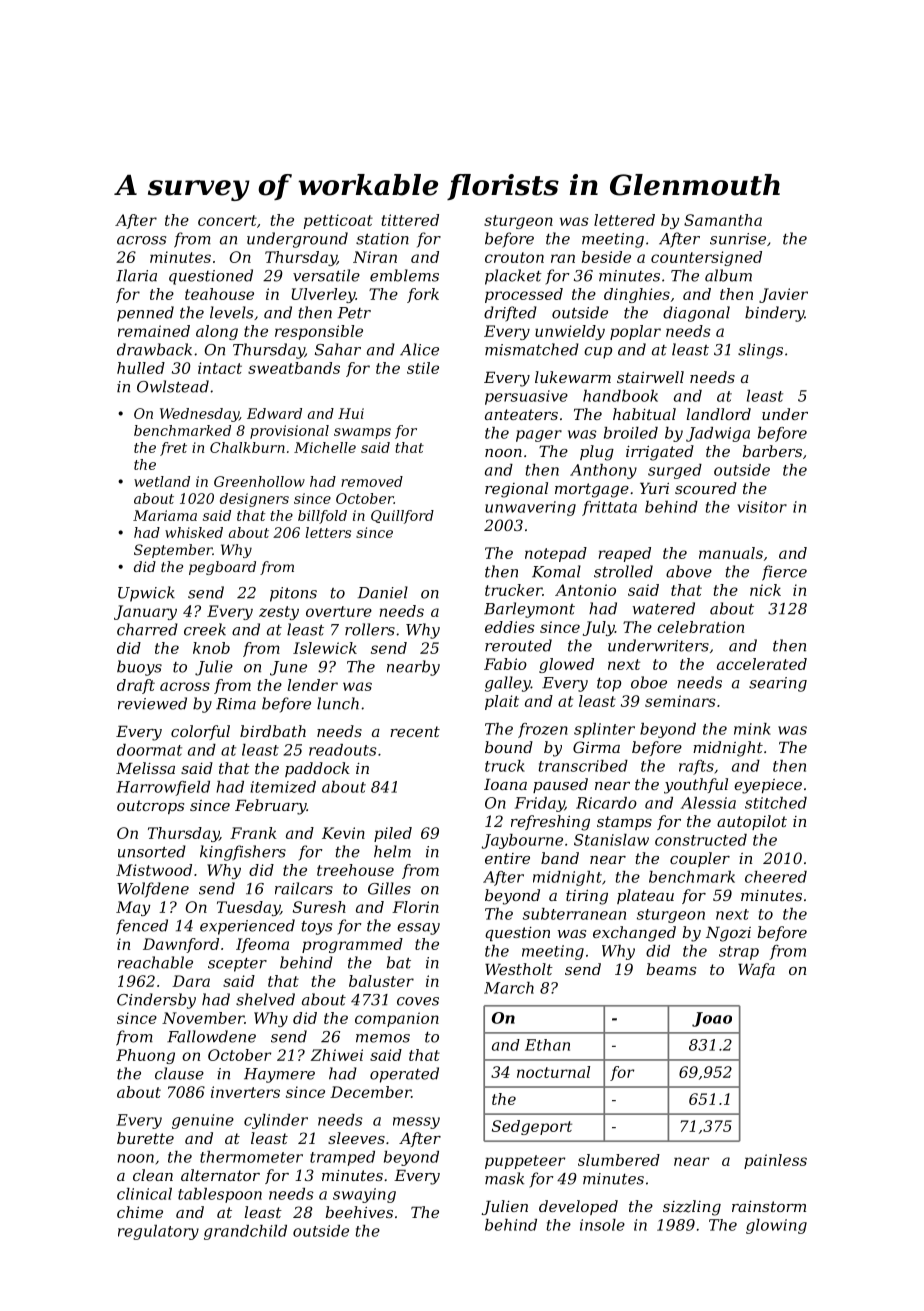 This document has height=1311, width=924. What do you see at coordinates (144, 1194) in the document?
I see `clinical` at bounding box center [144, 1194].
